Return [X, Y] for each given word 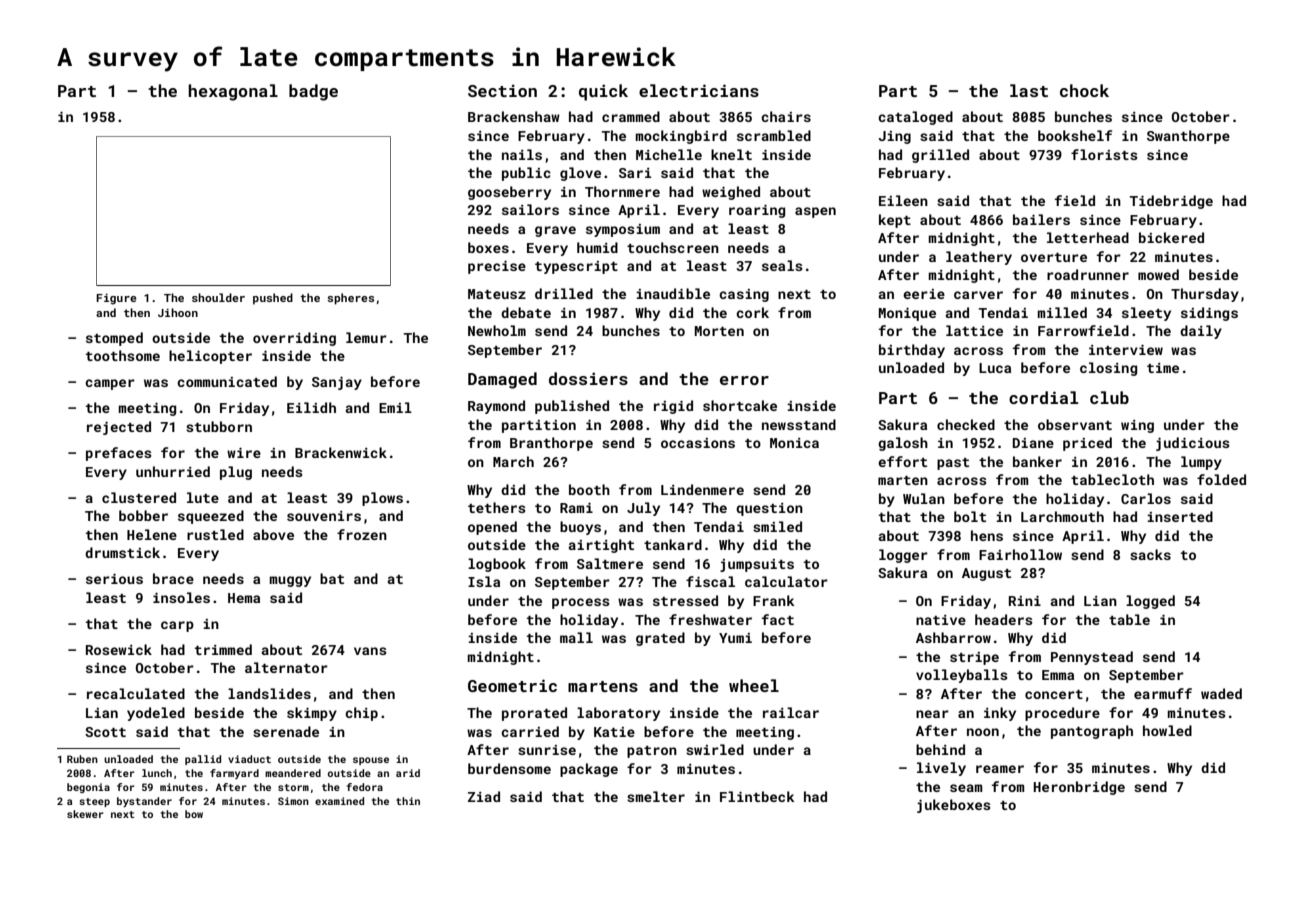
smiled [777, 526]
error [744, 380]
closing [1108, 369]
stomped [114, 339]
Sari [635, 173]
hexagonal [233, 92]
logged [1150, 602]
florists [1104, 154]
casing [744, 295]
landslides [269, 693]
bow [194, 814]
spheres [350, 299]
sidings [1209, 314]
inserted [1180, 516]
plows [382, 499]
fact [778, 619]
